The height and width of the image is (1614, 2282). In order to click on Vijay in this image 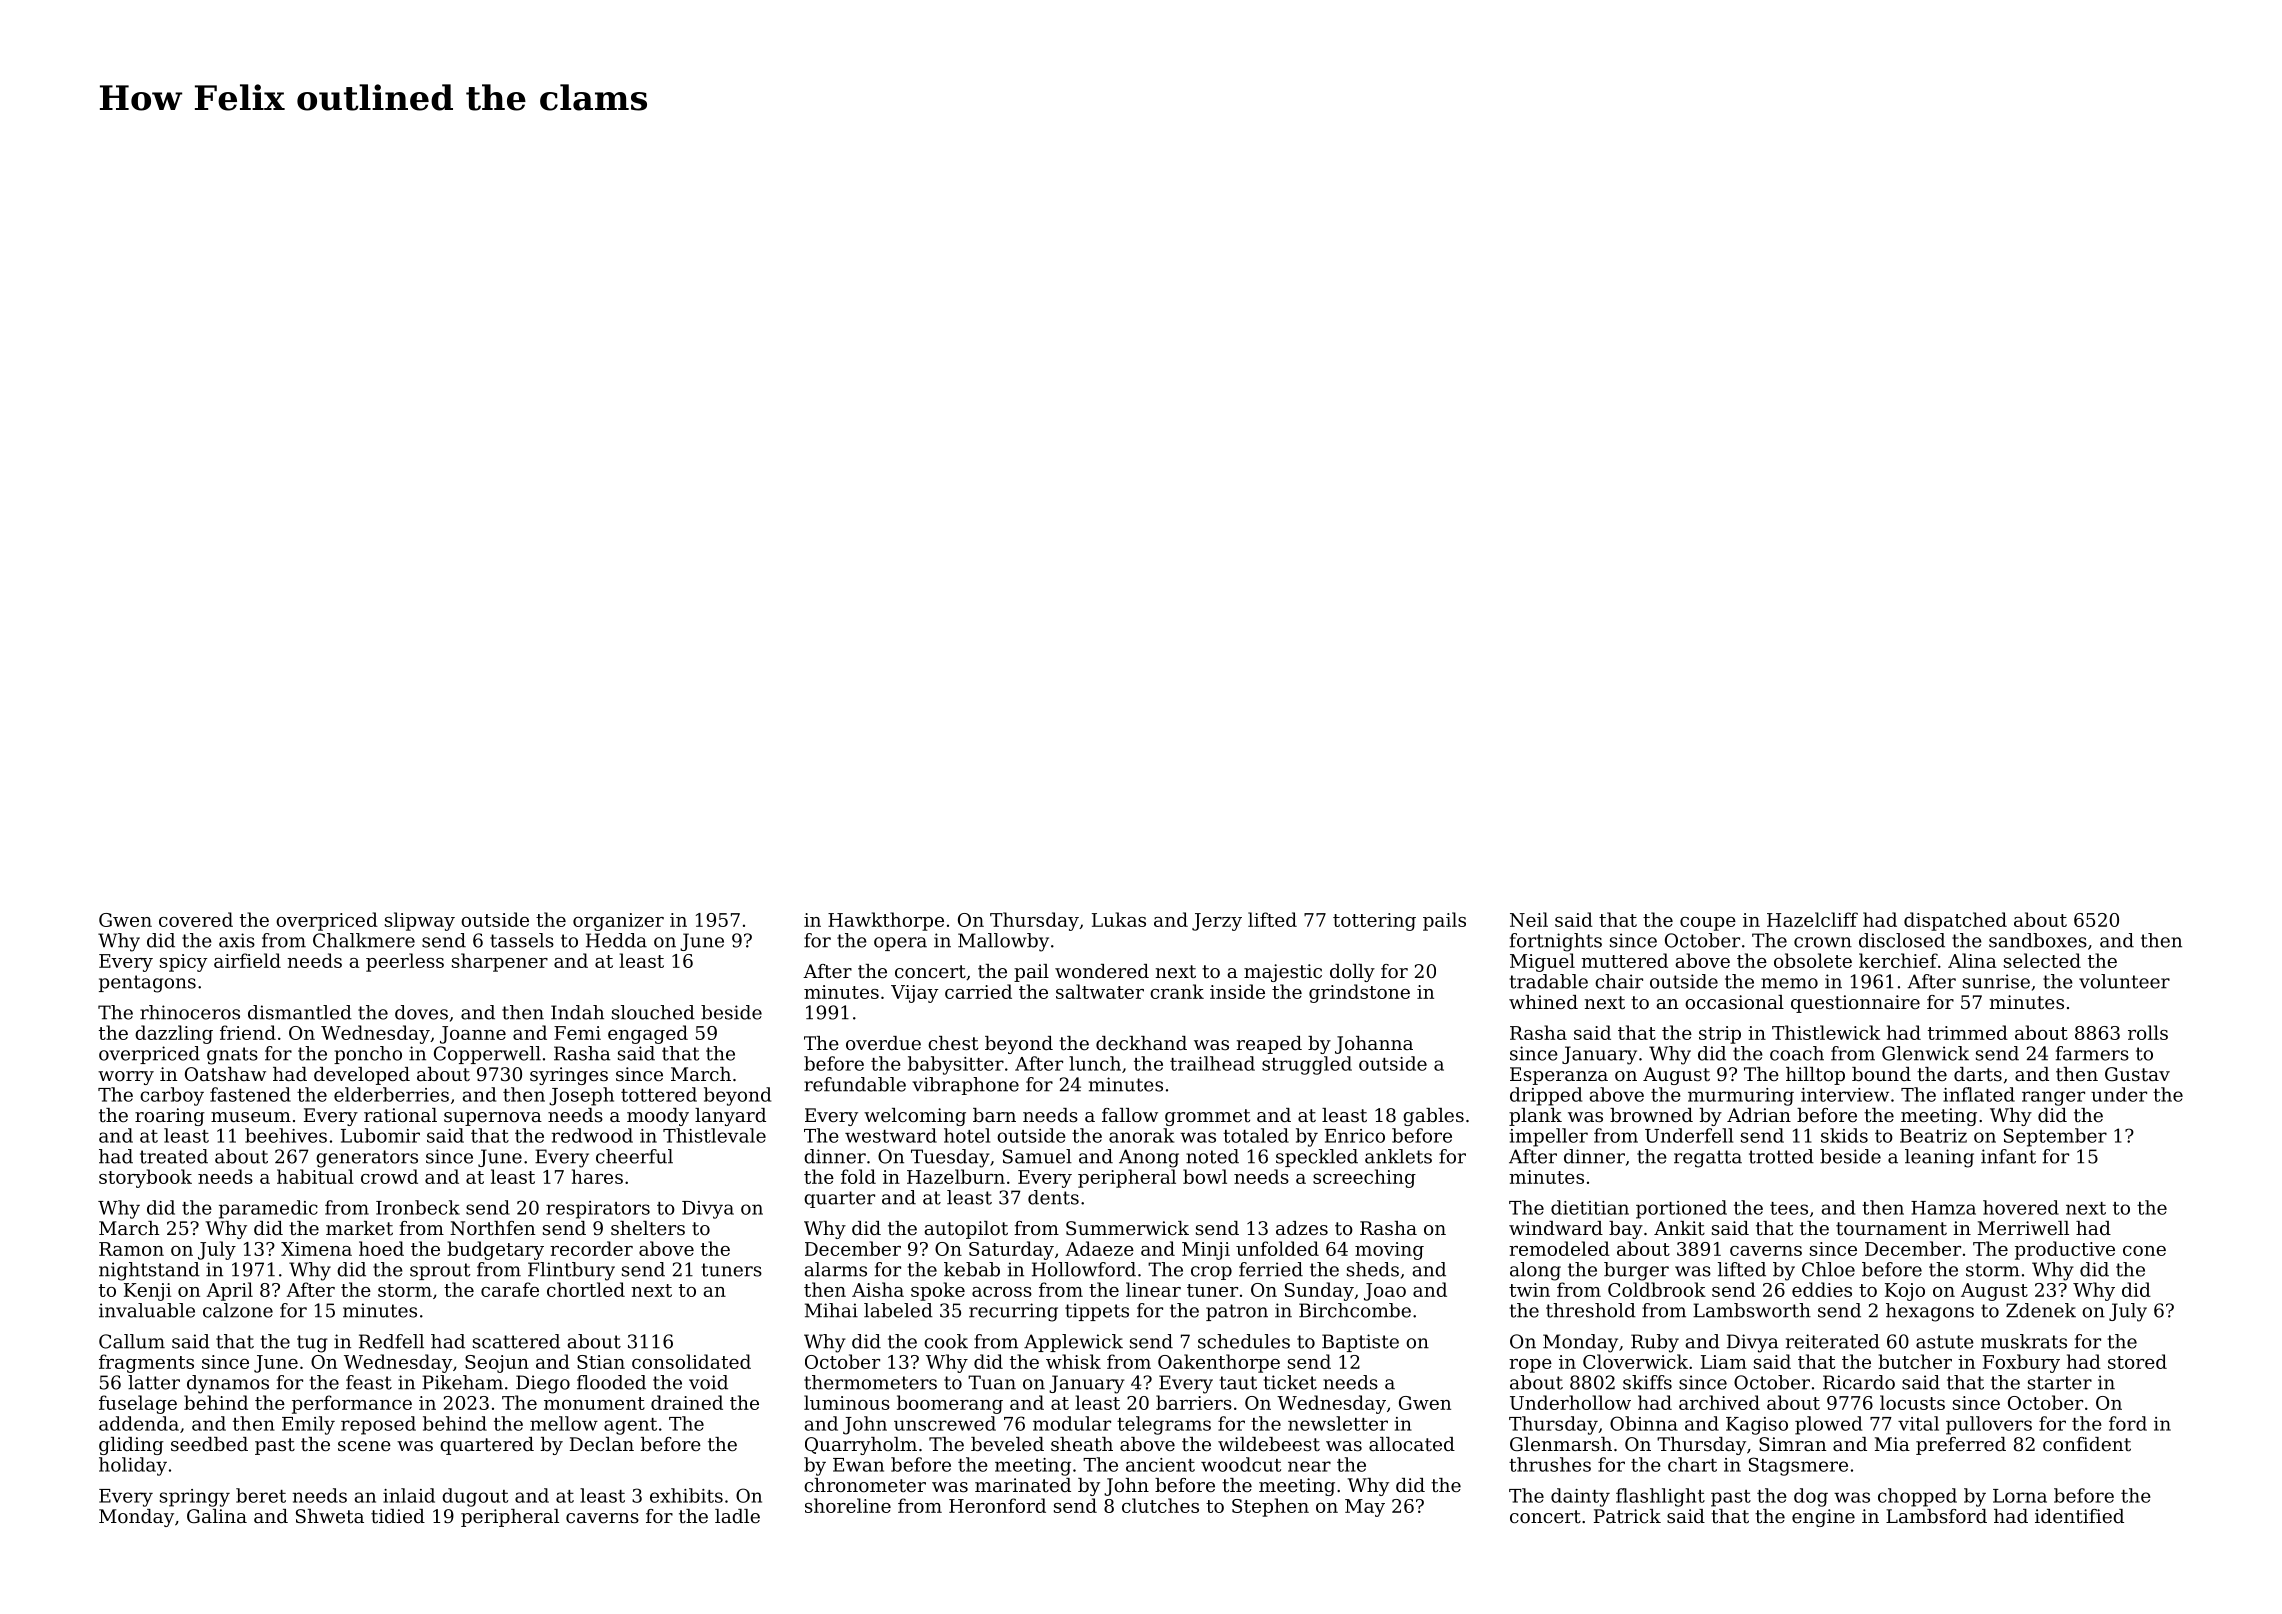, I will do `click(914, 994)`.
